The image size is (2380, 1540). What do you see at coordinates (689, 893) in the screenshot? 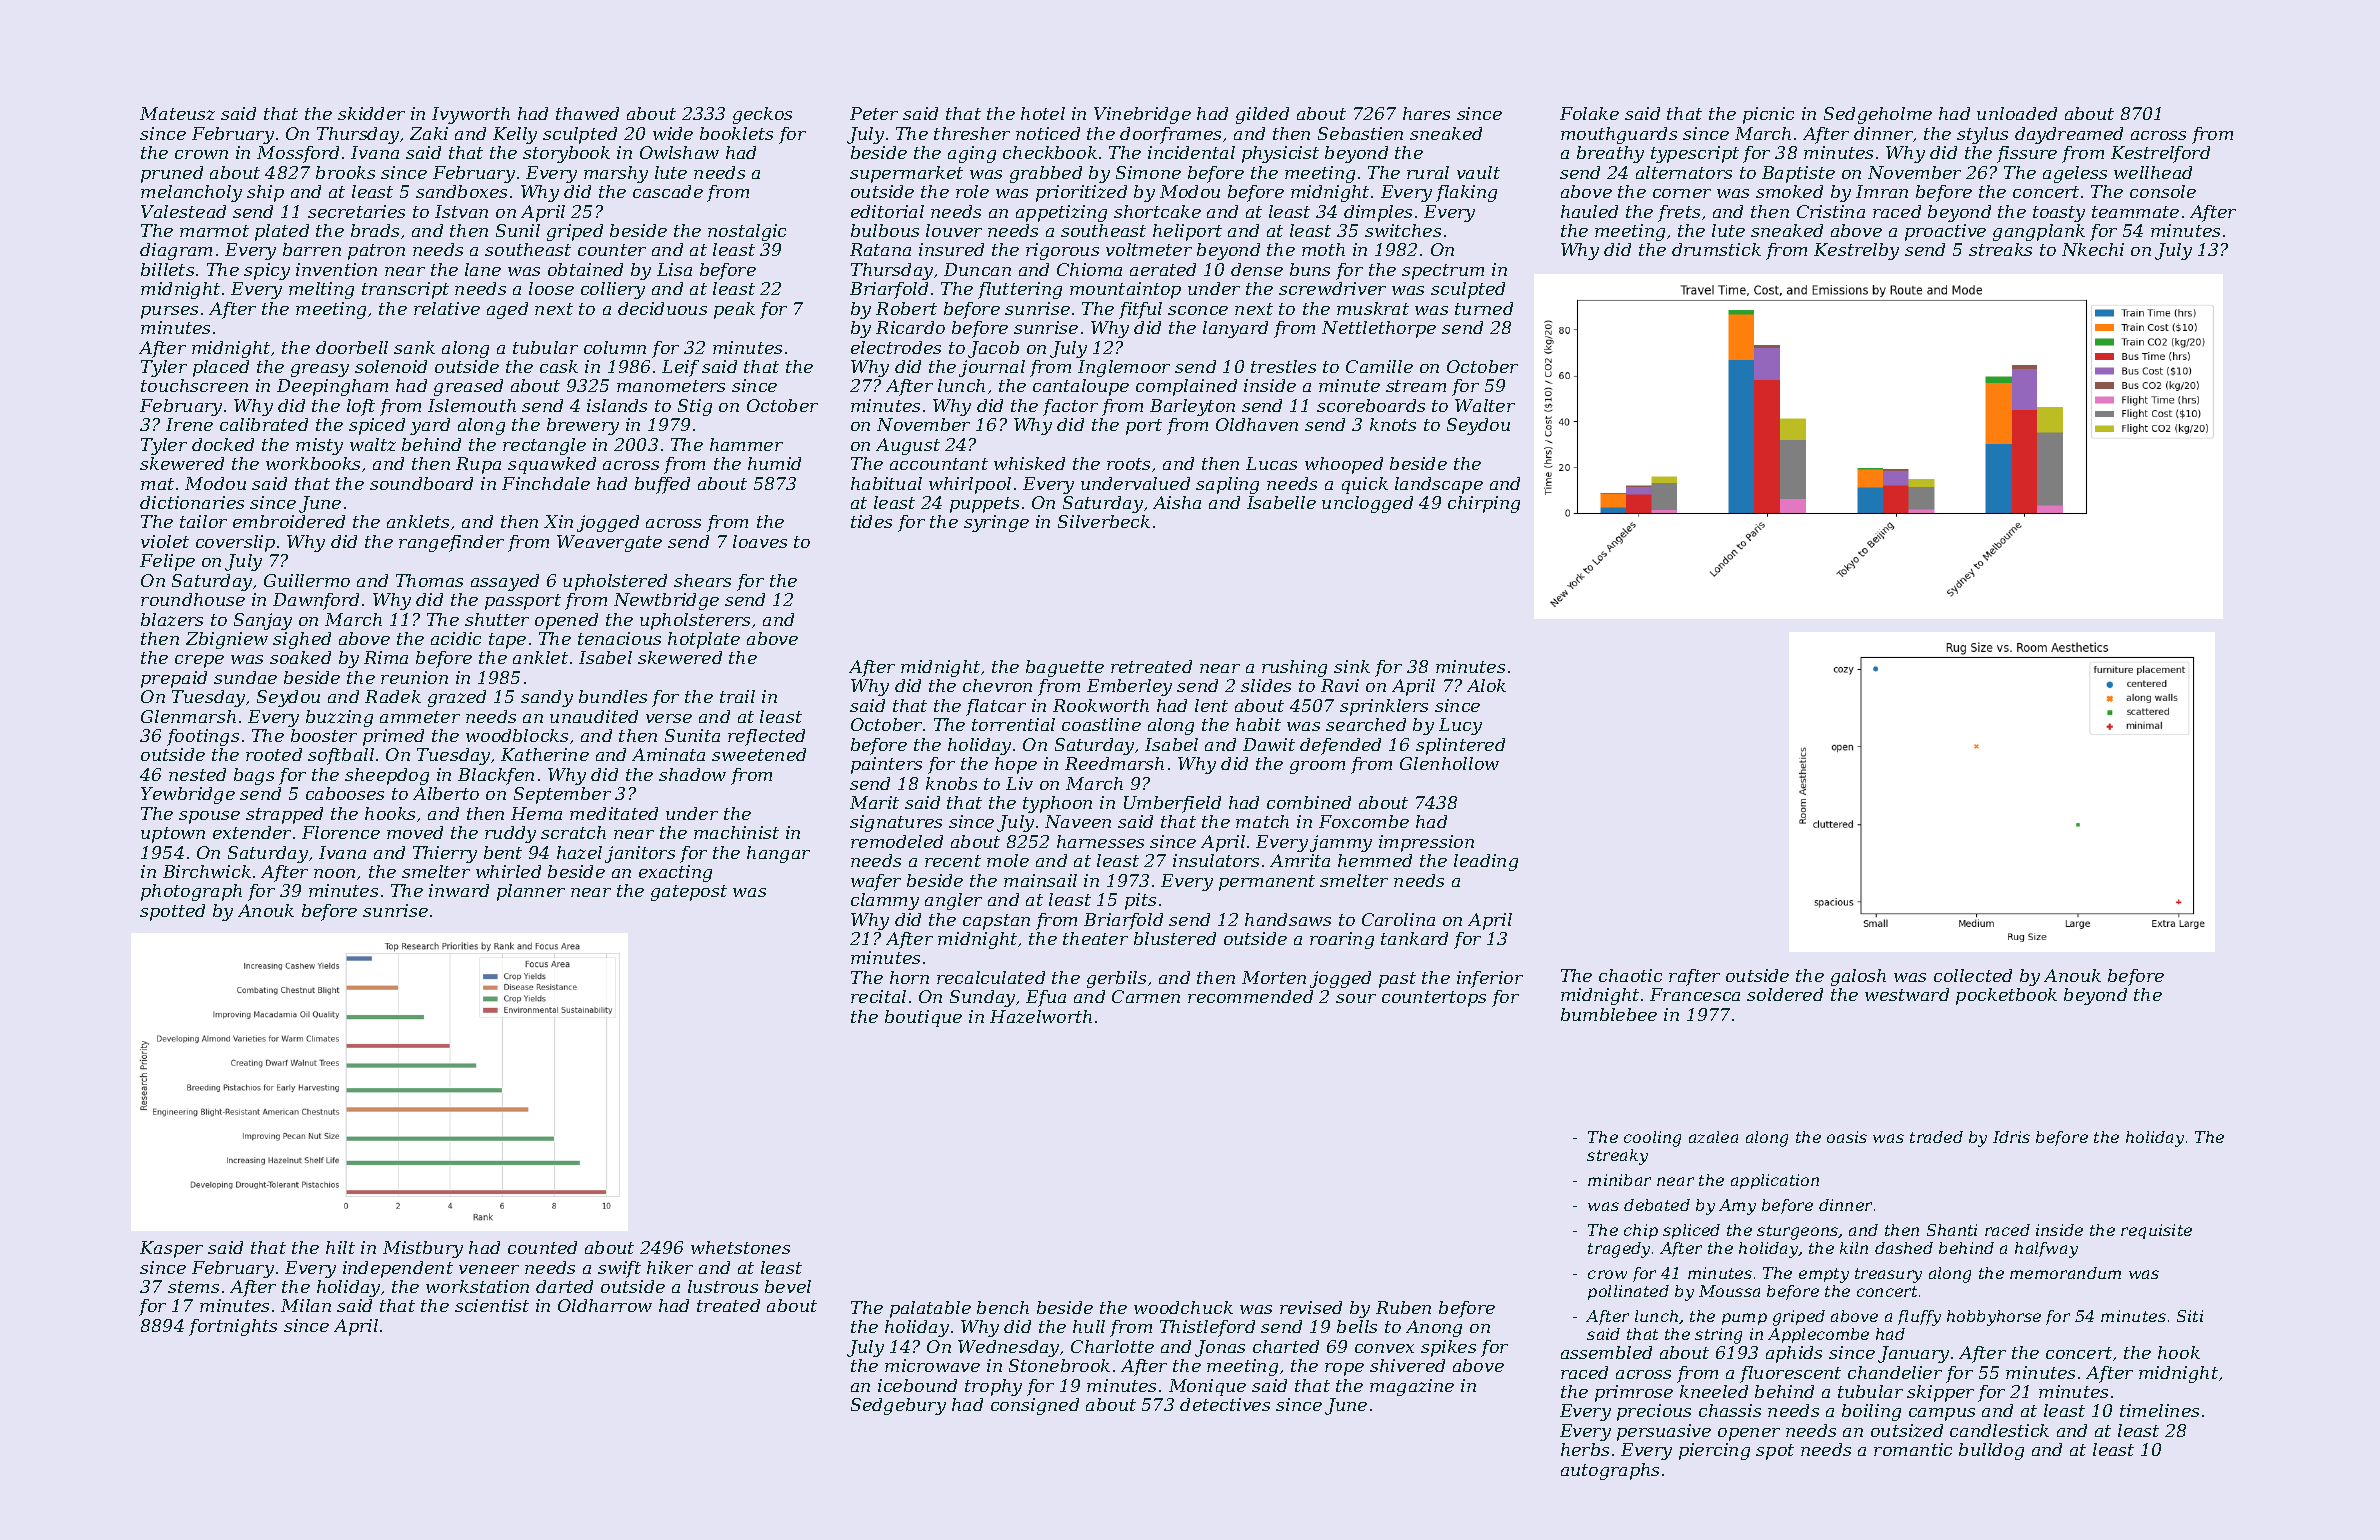
I see `gatepost` at bounding box center [689, 893].
